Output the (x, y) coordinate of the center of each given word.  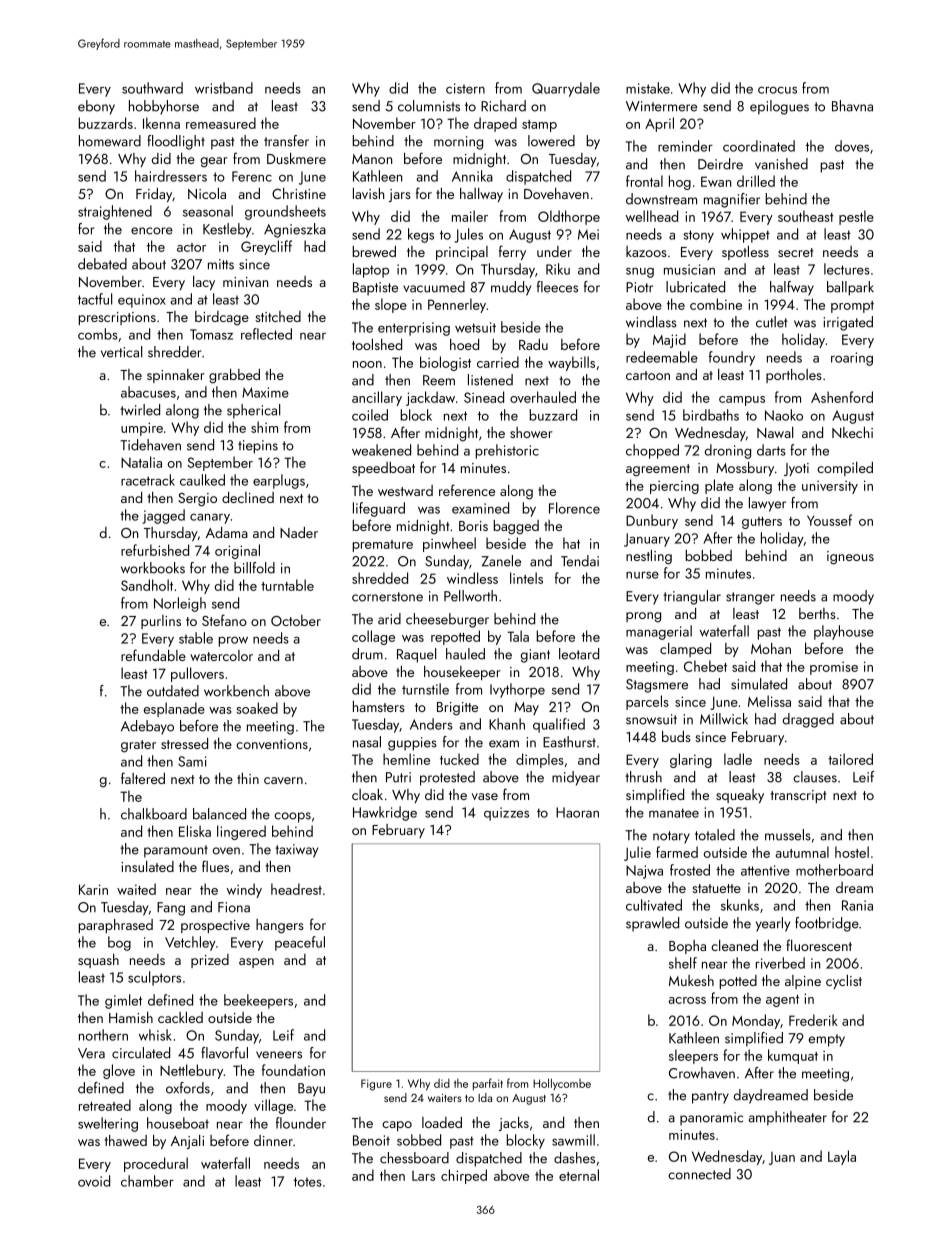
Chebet (705, 666)
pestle (856, 217)
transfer (286, 141)
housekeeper (462, 673)
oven (226, 851)
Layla (842, 1157)
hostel (852, 852)
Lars (423, 1176)
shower (531, 432)
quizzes (506, 814)
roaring (852, 359)
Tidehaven (150, 445)
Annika (472, 176)
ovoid (94, 1181)
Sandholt (147, 585)
